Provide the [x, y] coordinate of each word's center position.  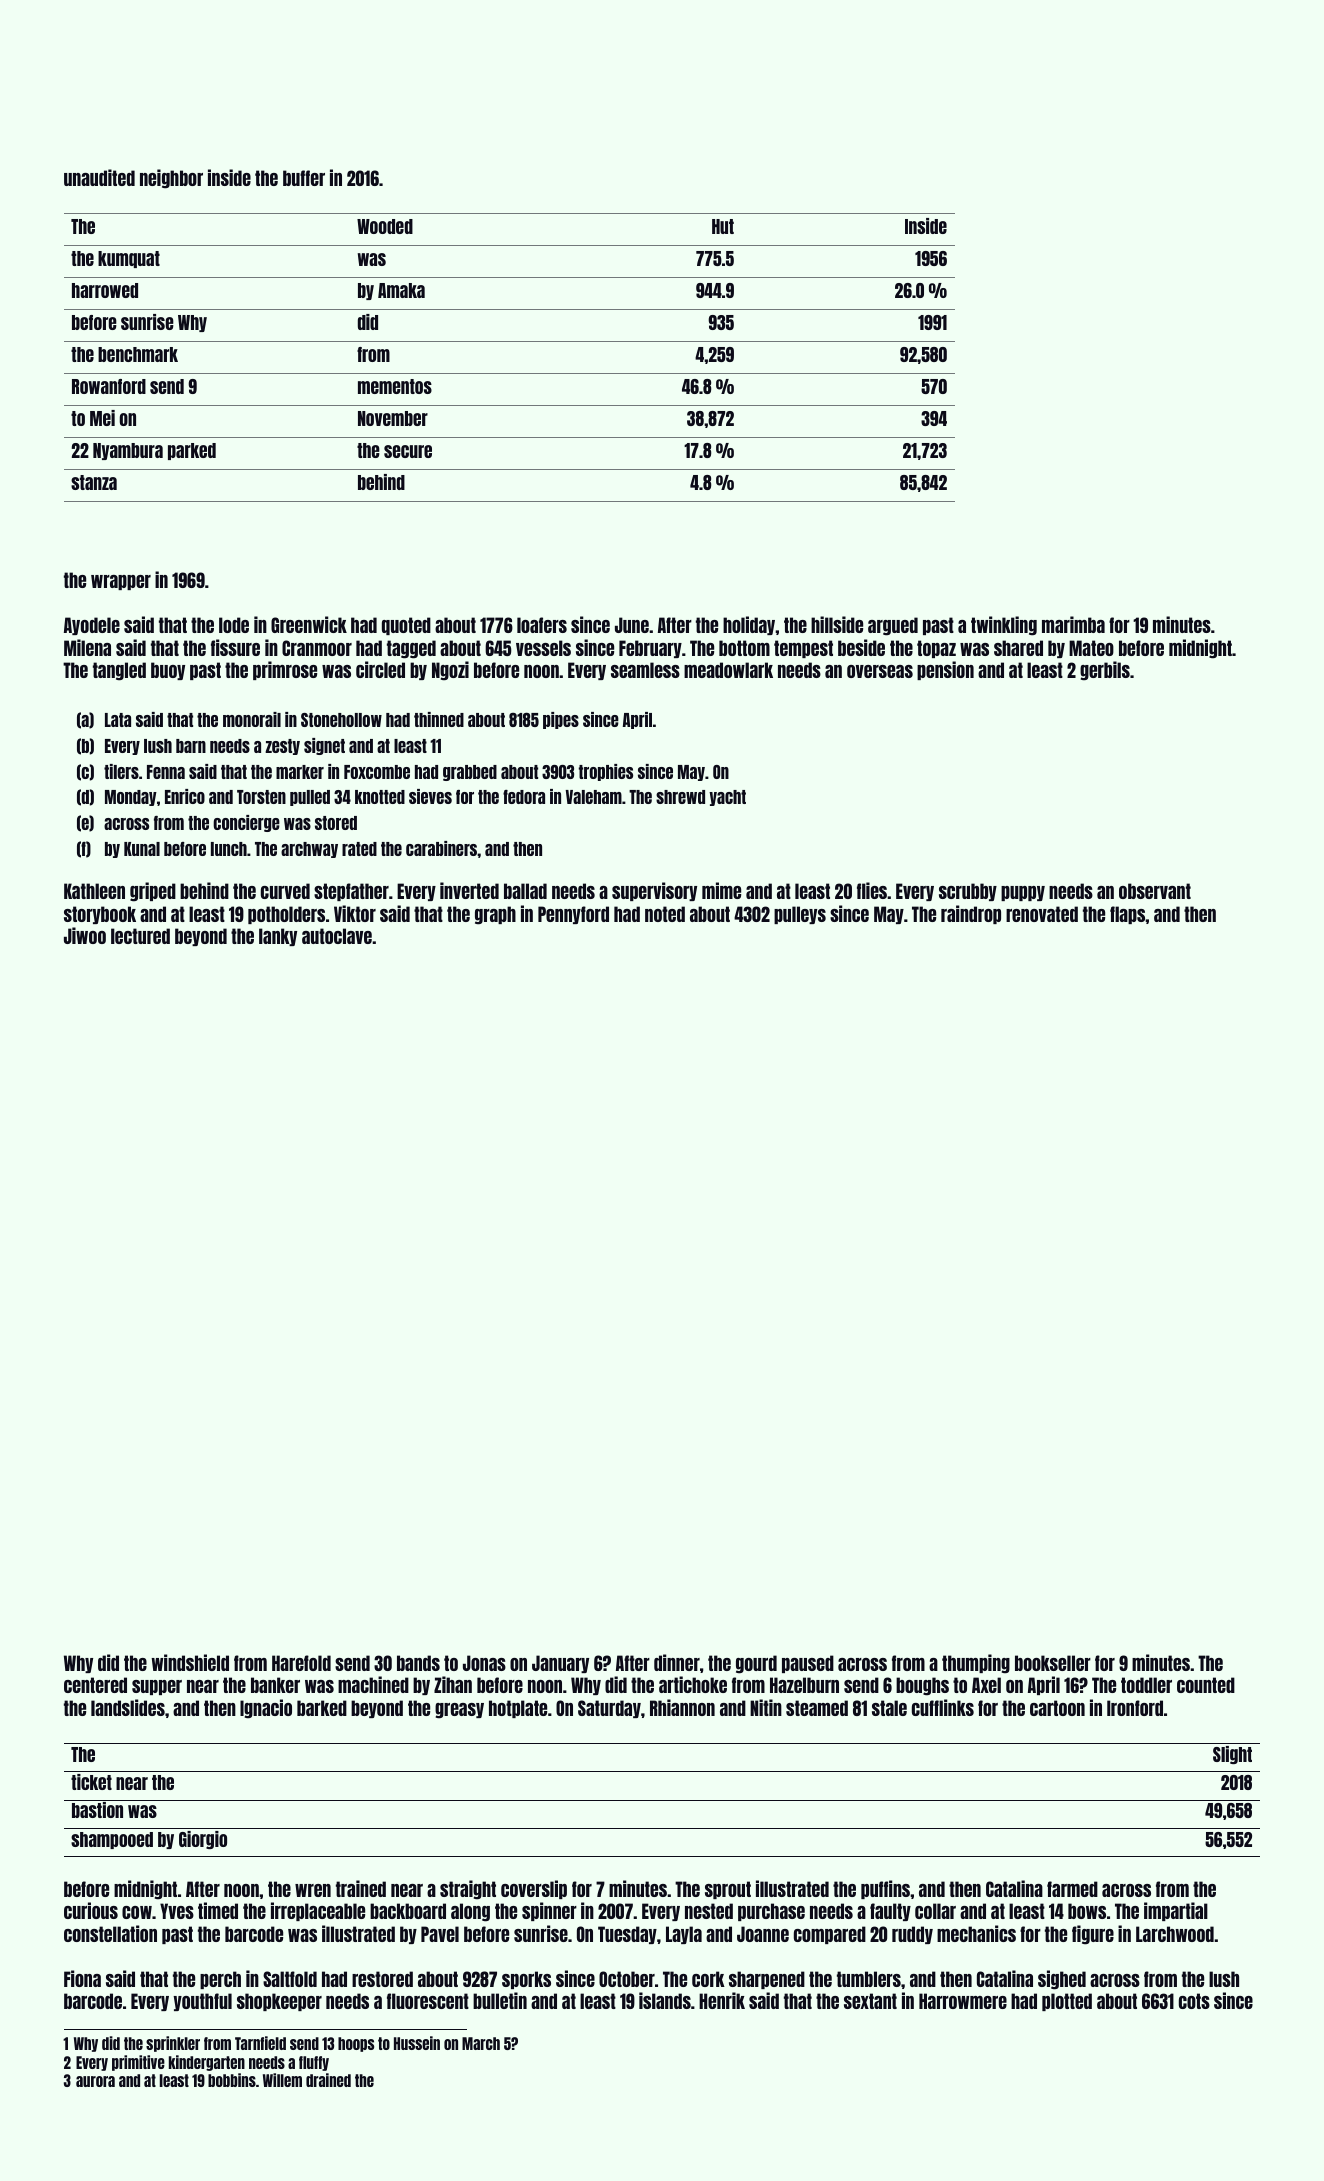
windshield [190, 1662]
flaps [1128, 915]
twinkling [1004, 626]
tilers [121, 771]
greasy [459, 1710]
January [560, 1664]
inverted [469, 890]
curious [91, 1910]
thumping [976, 1663]
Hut [723, 226]
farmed [1072, 1889]
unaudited [99, 177]
